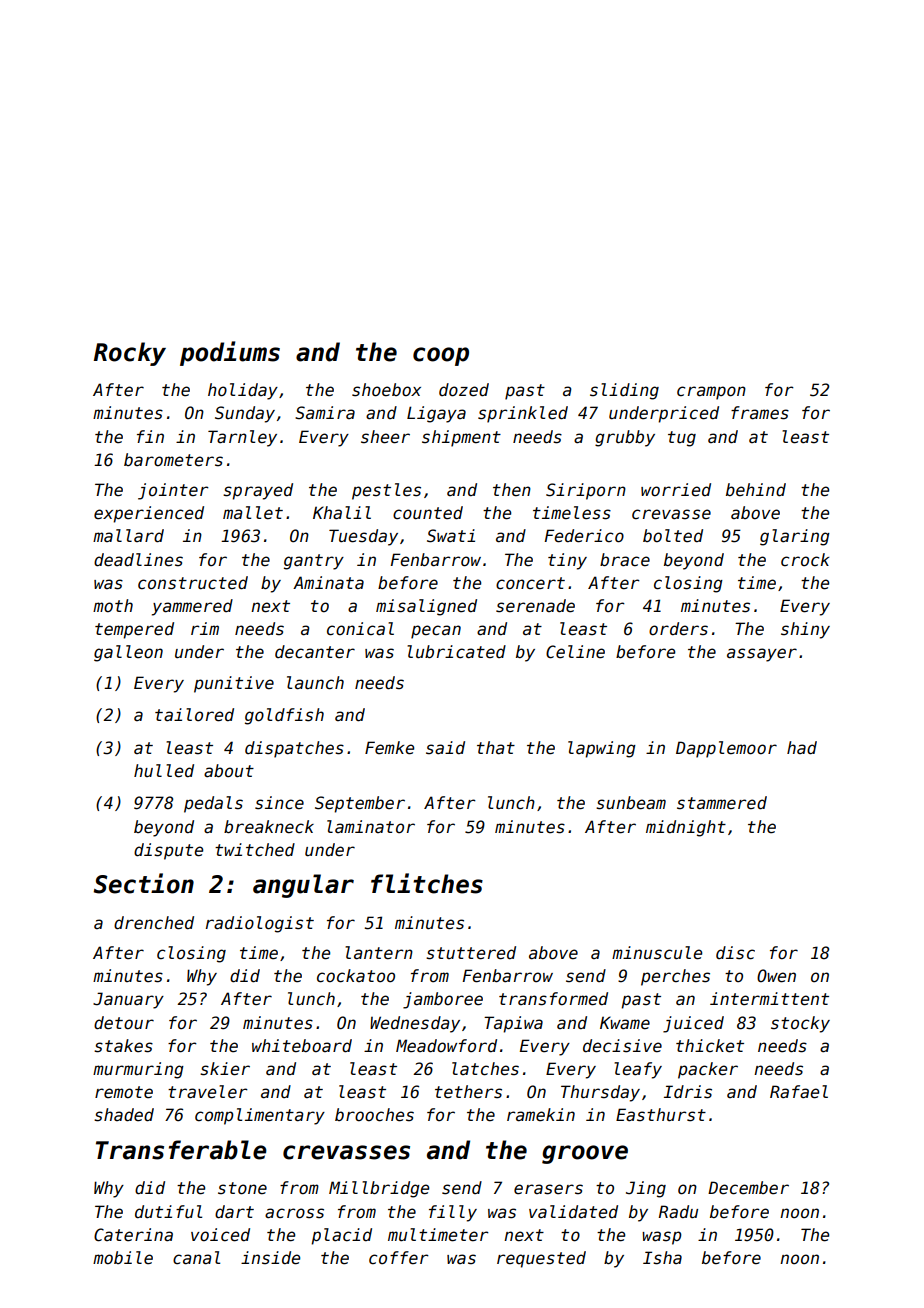  Describe the element at coordinates (661, 1115) in the screenshot. I see `Easthurst` at that location.
